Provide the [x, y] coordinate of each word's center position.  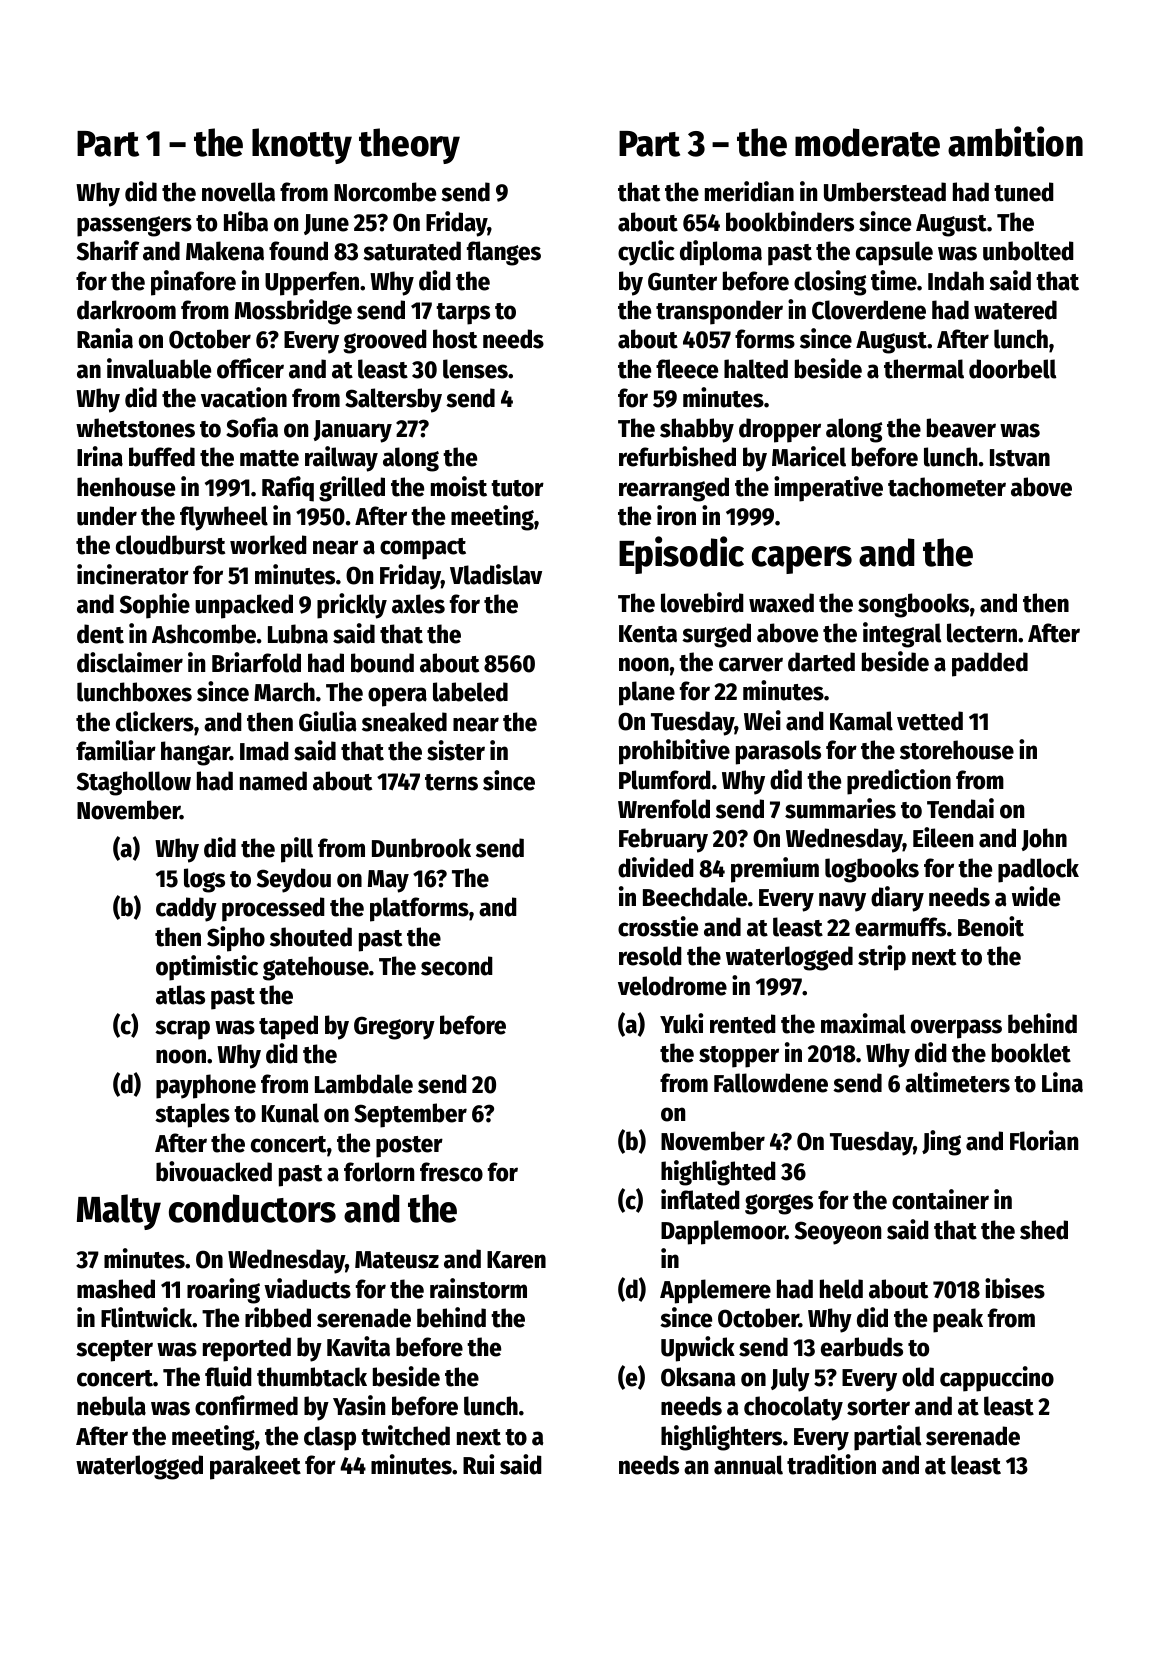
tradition [831, 1464]
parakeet [255, 1467]
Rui [478, 1464]
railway [341, 459]
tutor [517, 488]
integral [902, 635]
